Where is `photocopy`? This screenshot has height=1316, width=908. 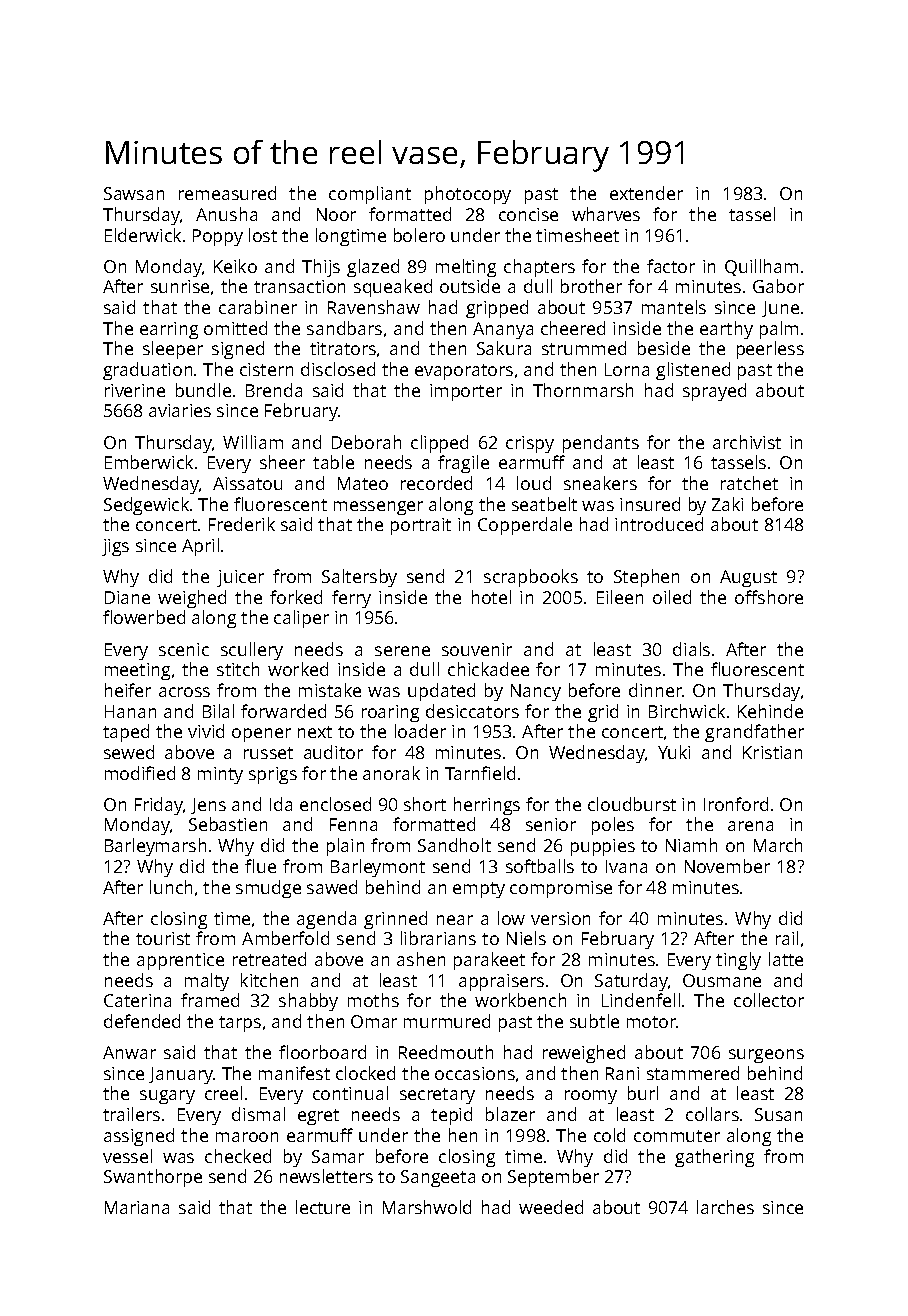 photocopy is located at coordinates (468, 195).
